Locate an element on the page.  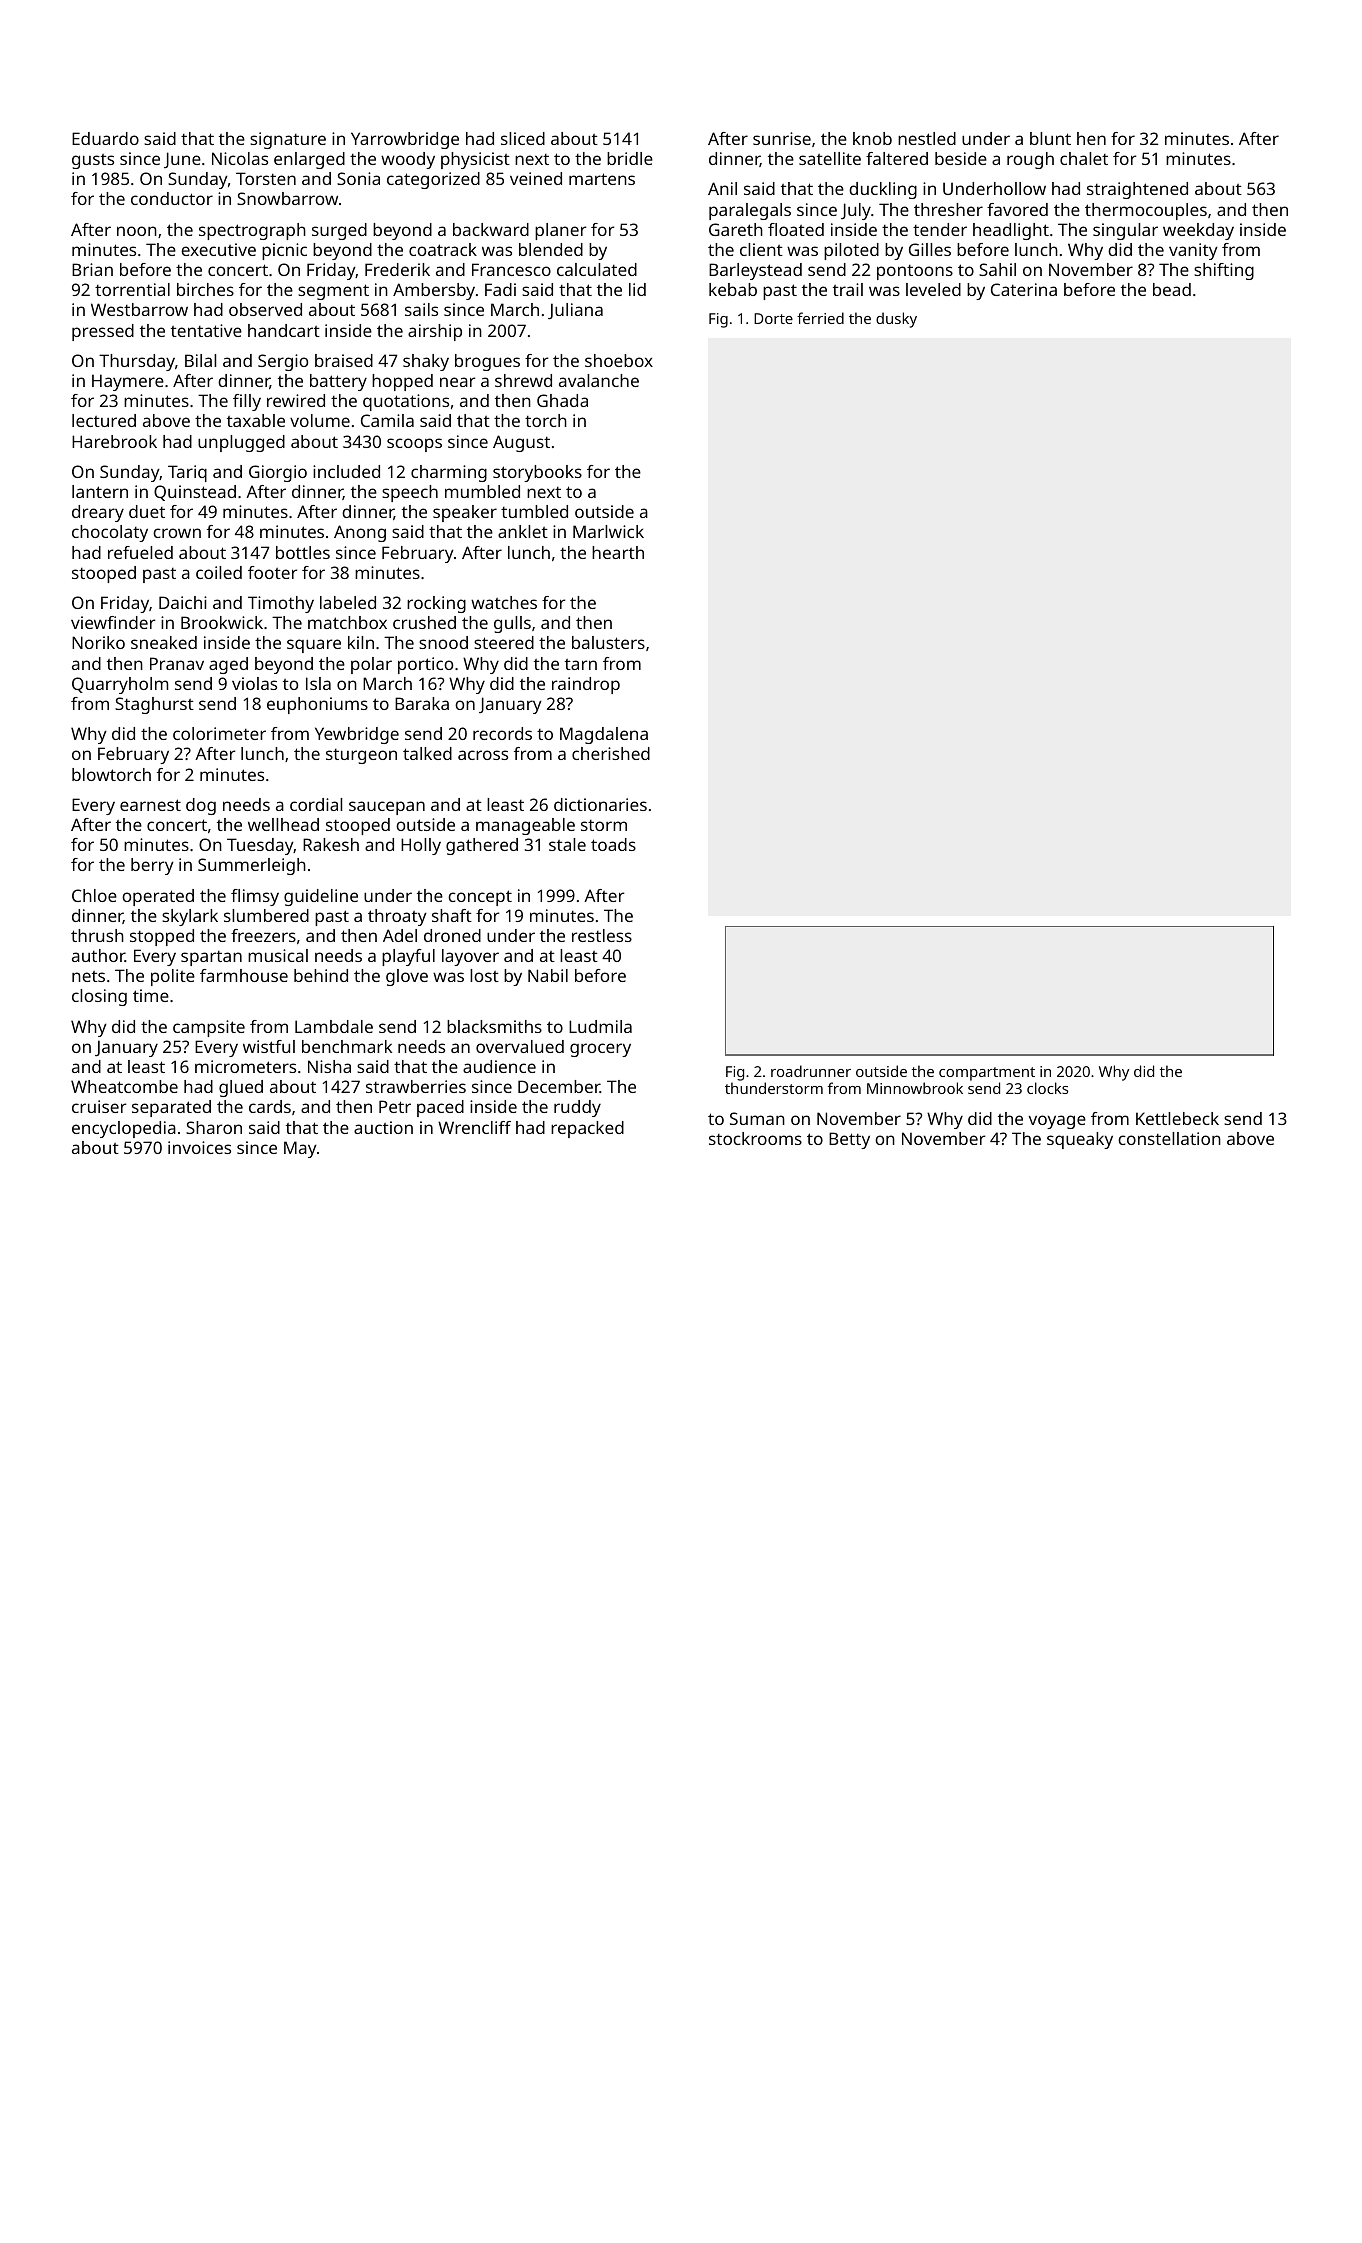
avalanche is located at coordinates (599, 380).
